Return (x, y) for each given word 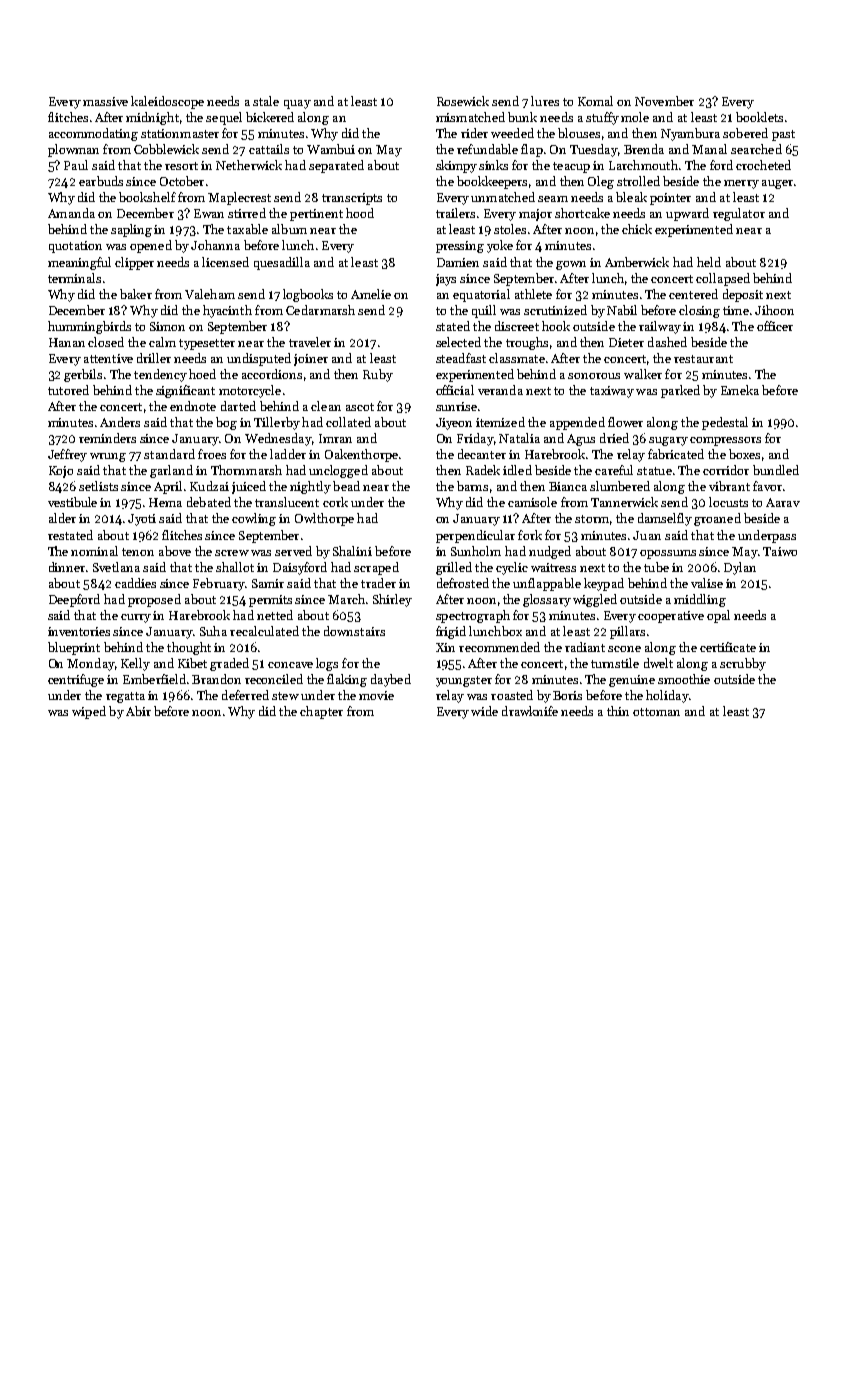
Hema (165, 502)
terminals (74, 278)
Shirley (392, 600)
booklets (759, 117)
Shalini (352, 551)
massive (105, 101)
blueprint (74, 648)
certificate (728, 647)
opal (718, 616)
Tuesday (594, 150)
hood (360, 213)
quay (297, 104)
